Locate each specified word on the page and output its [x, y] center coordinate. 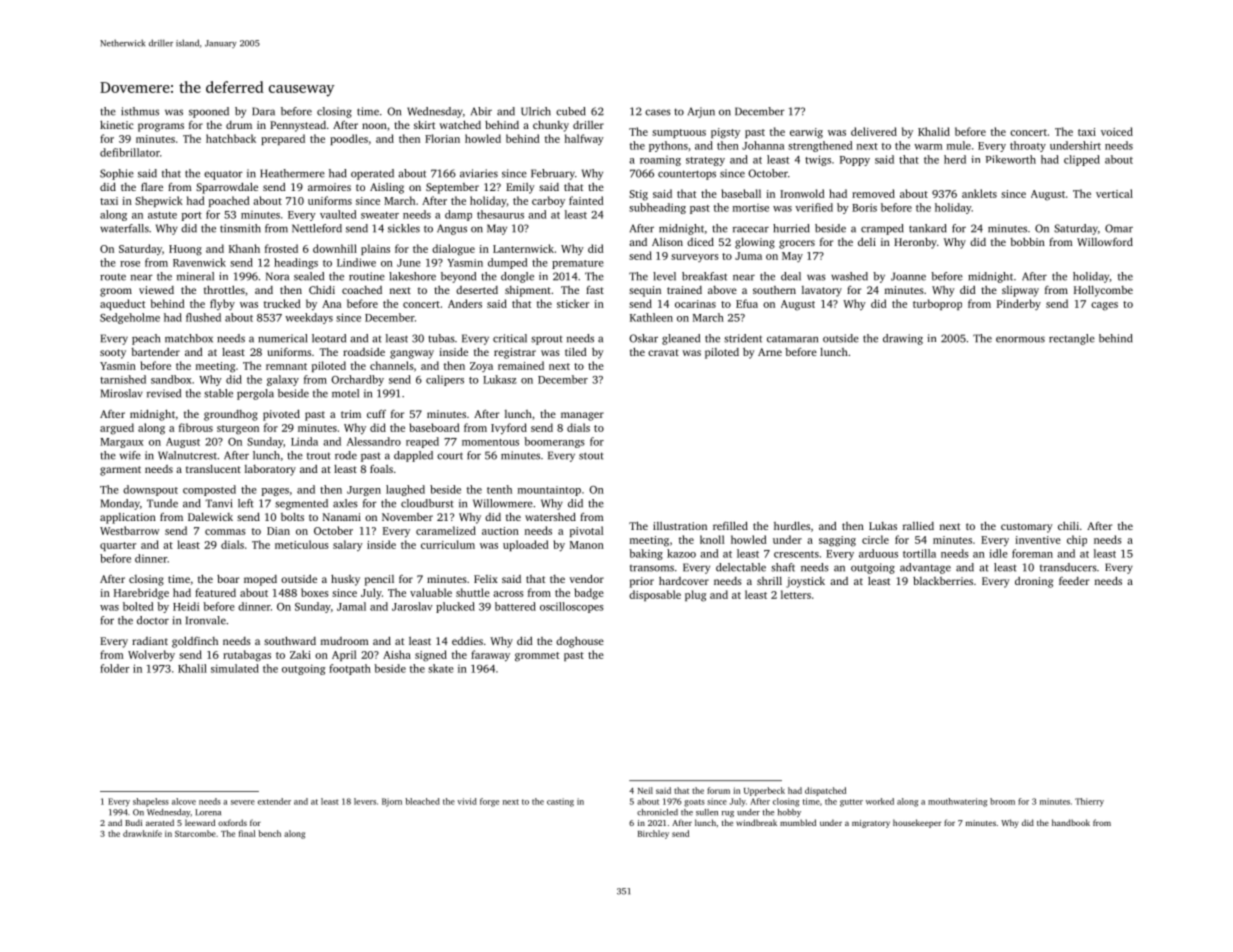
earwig [806, 133]
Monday [120, 504]
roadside [364, 352]
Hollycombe [1103, 291]
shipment [528, 291]
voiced [1117, 131]
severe [243, 802]
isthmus [140, 111]
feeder [1074, 581]
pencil [379, 580]
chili [1068, 526]
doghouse [580, 642]
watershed [550, 517]
